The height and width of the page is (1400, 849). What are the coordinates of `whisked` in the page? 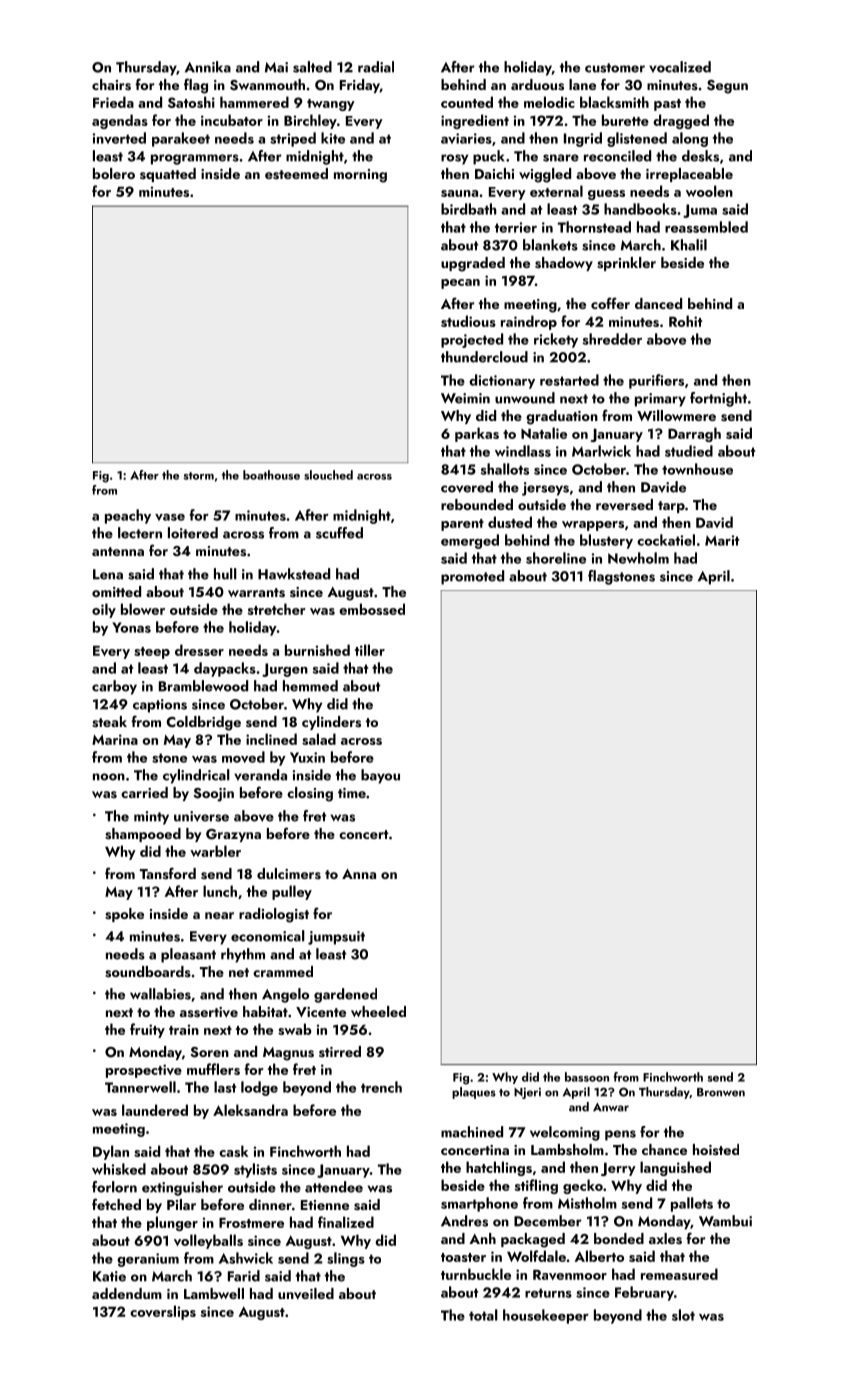 It's located at (119, 1169).
